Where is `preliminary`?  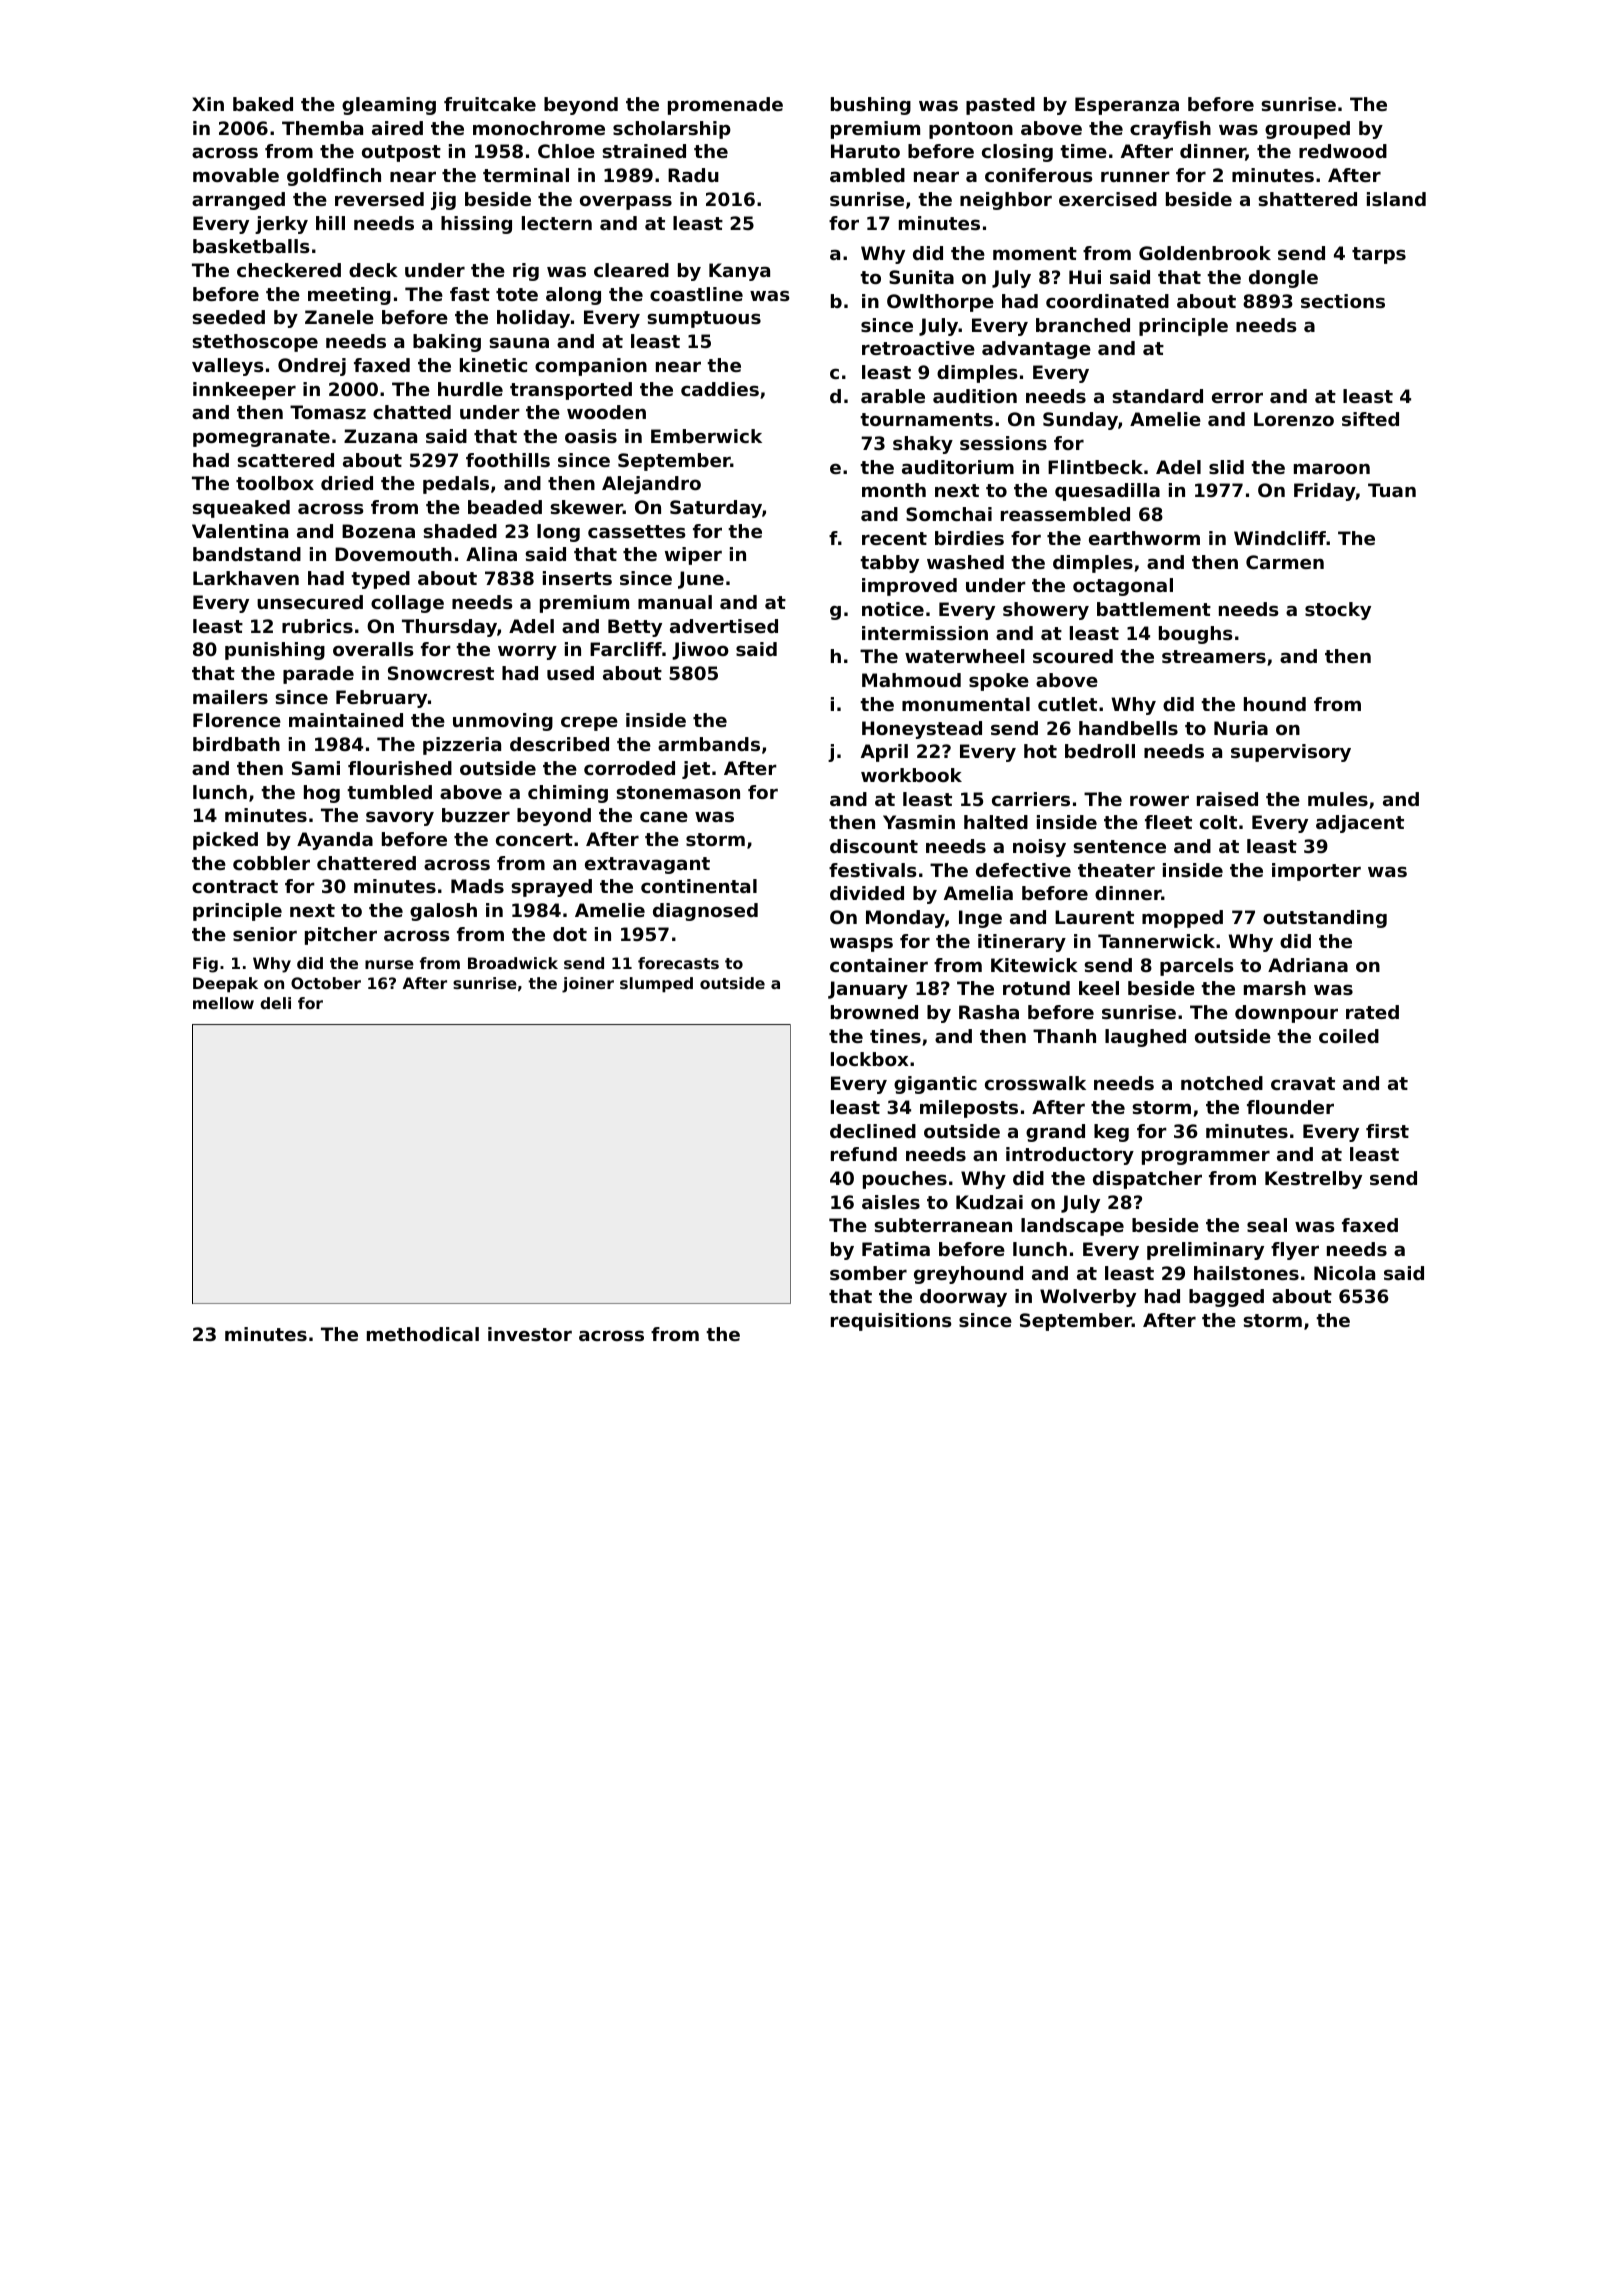 preliminary is located at coordinates (1205, 1251).
